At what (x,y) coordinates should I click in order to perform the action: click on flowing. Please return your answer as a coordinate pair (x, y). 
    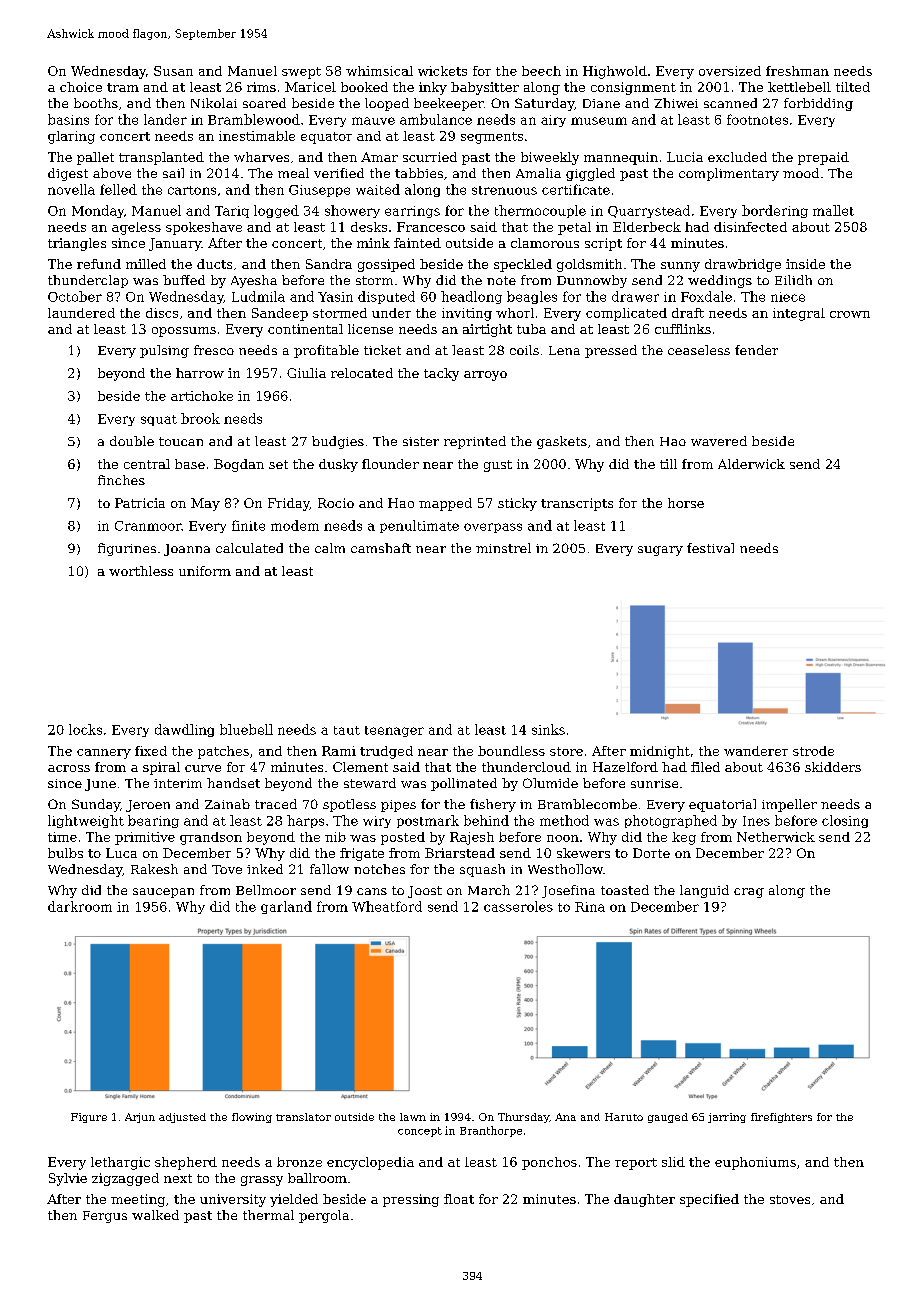
    Looking at the image, I should click on (252, 1118).
